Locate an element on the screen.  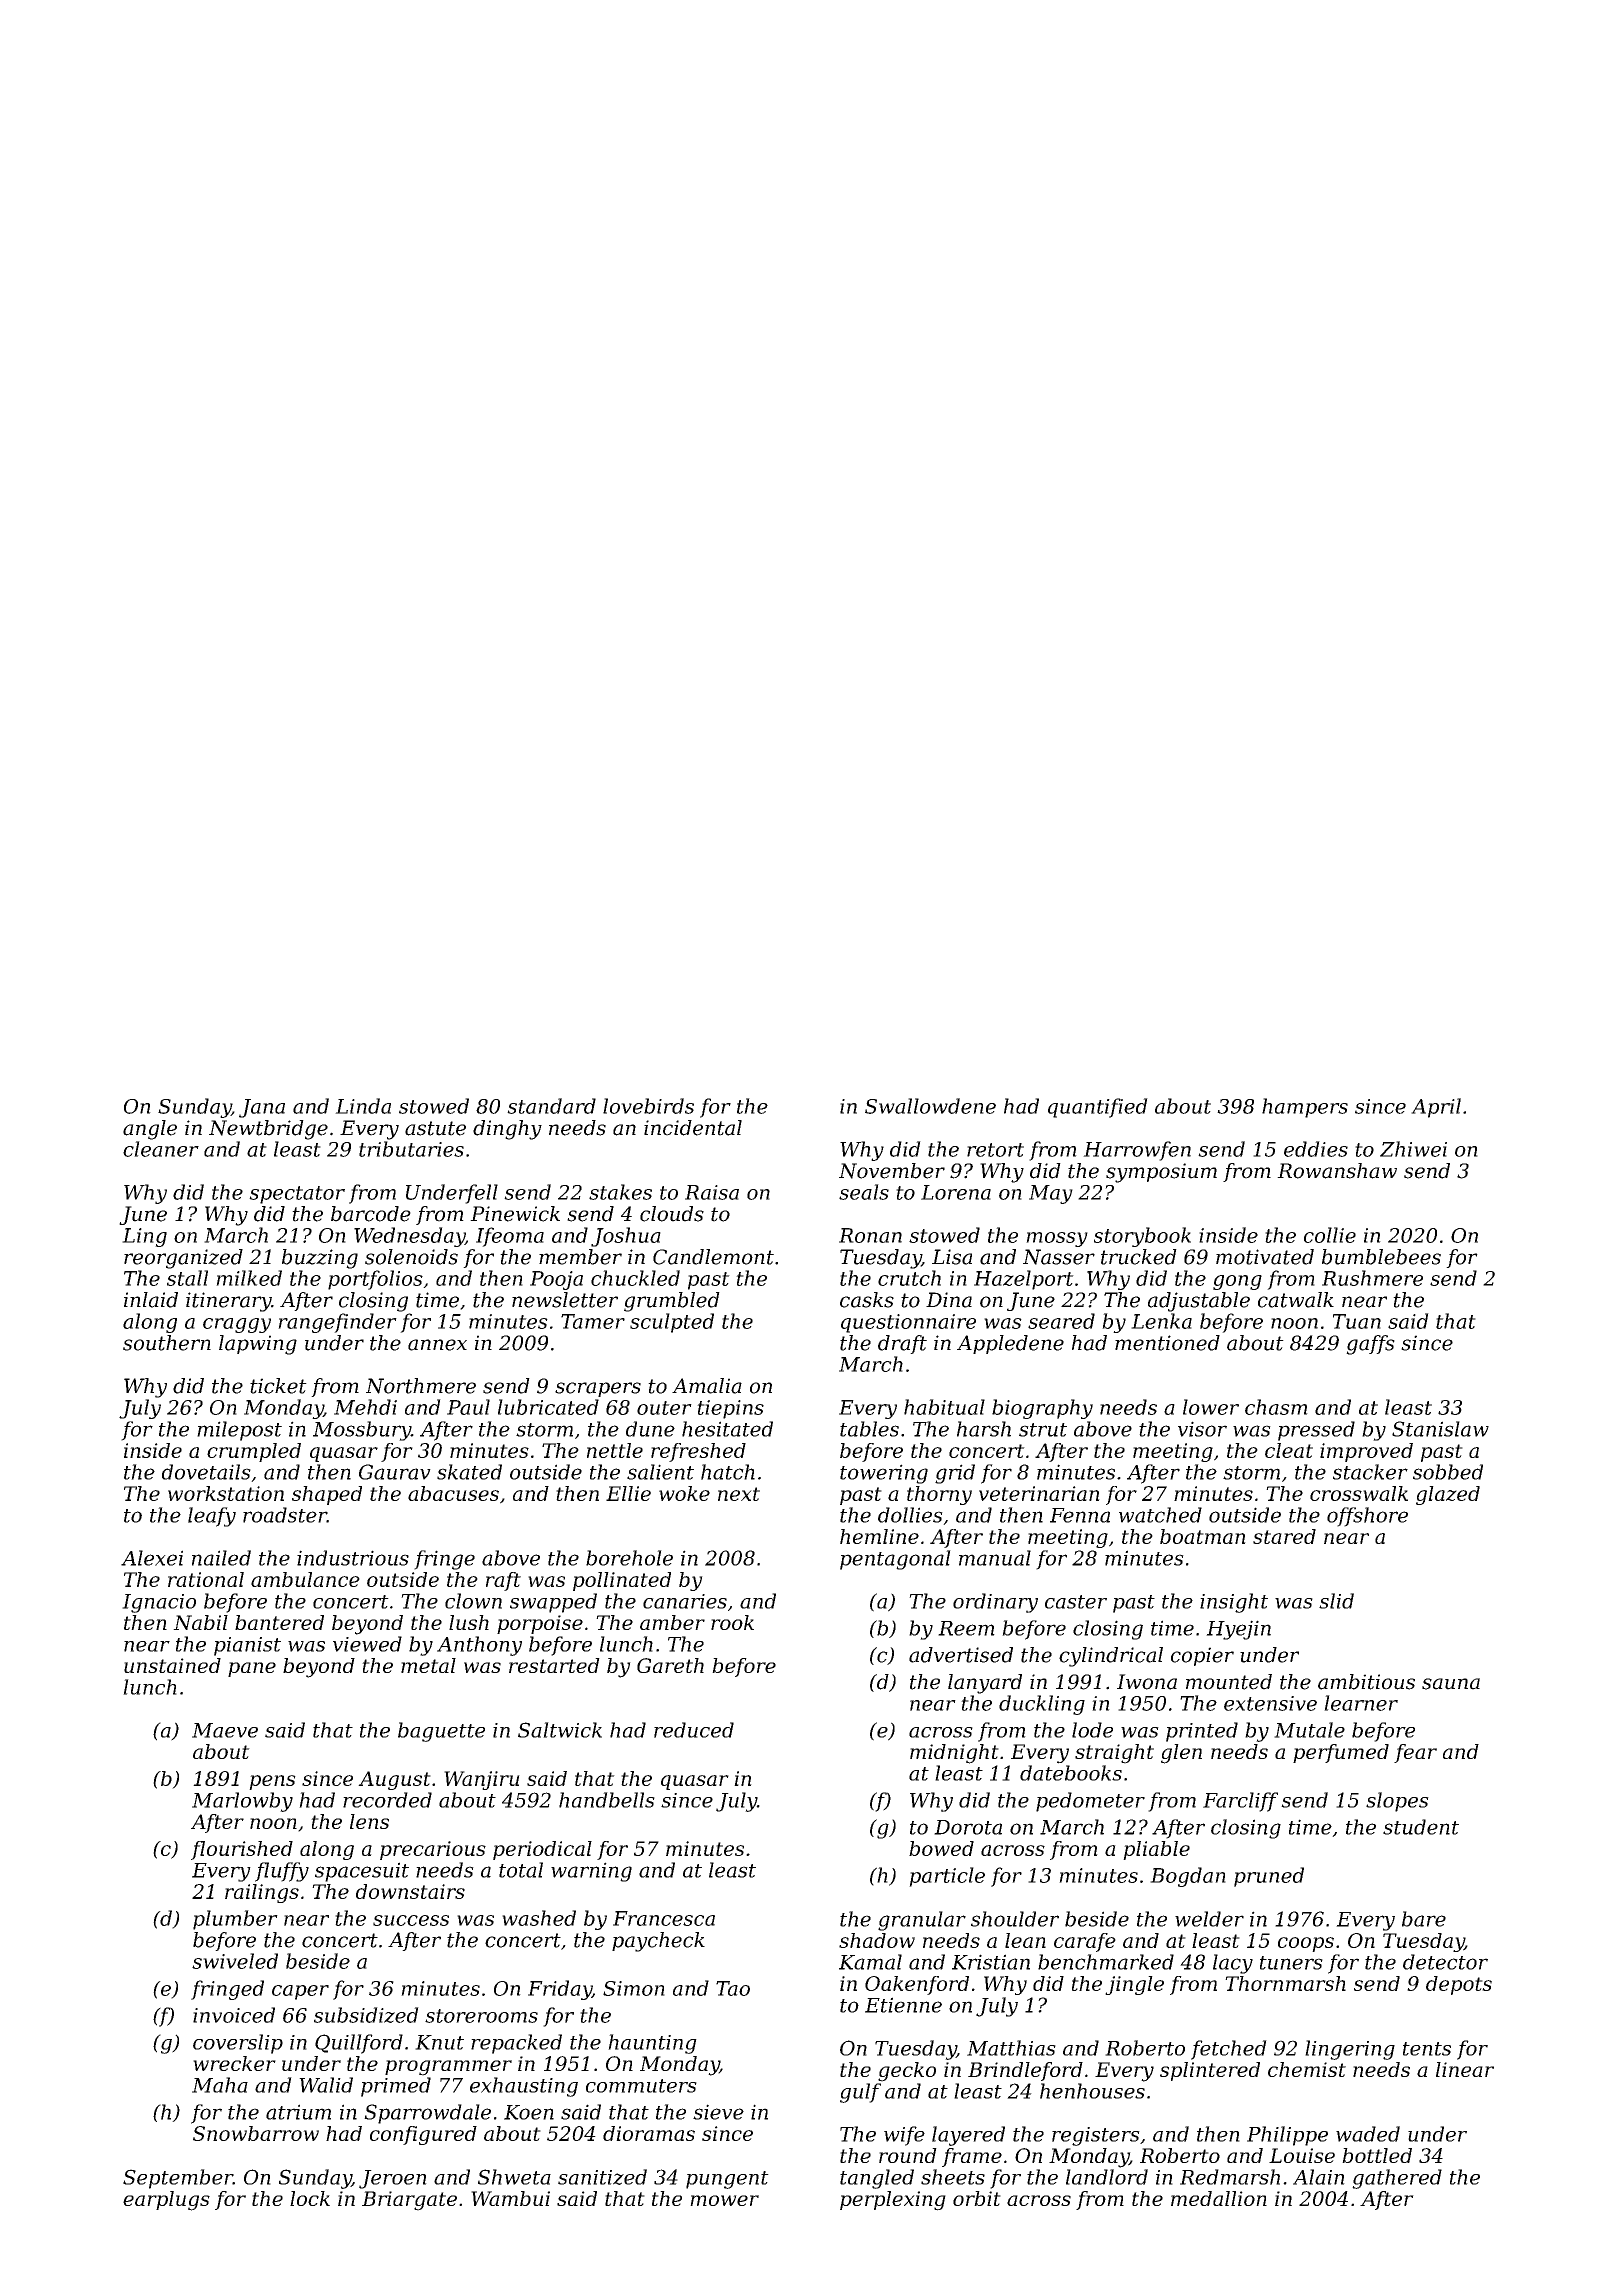
manual is located at coordinates (995, 1558).
